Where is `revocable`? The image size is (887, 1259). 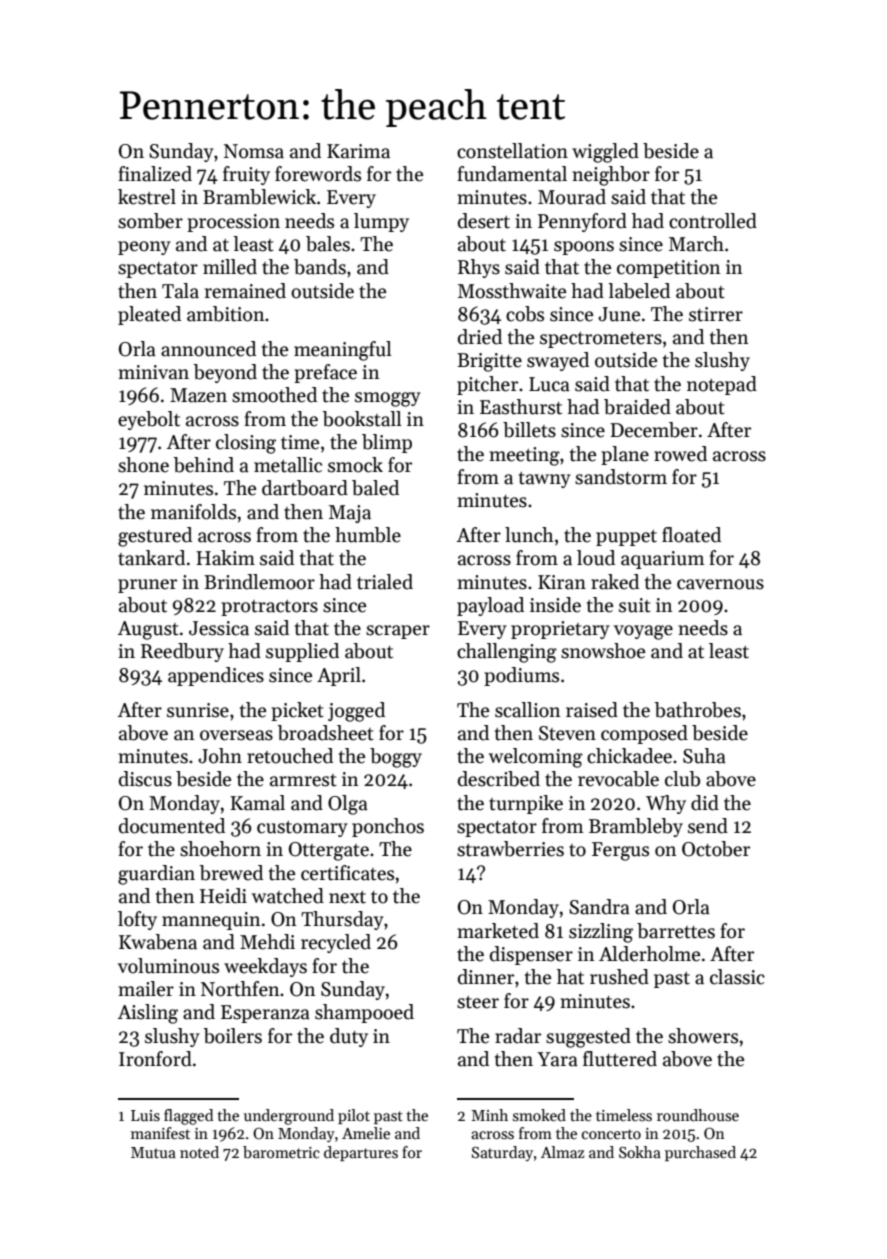
revocable is located at coordinates (618, 779).
